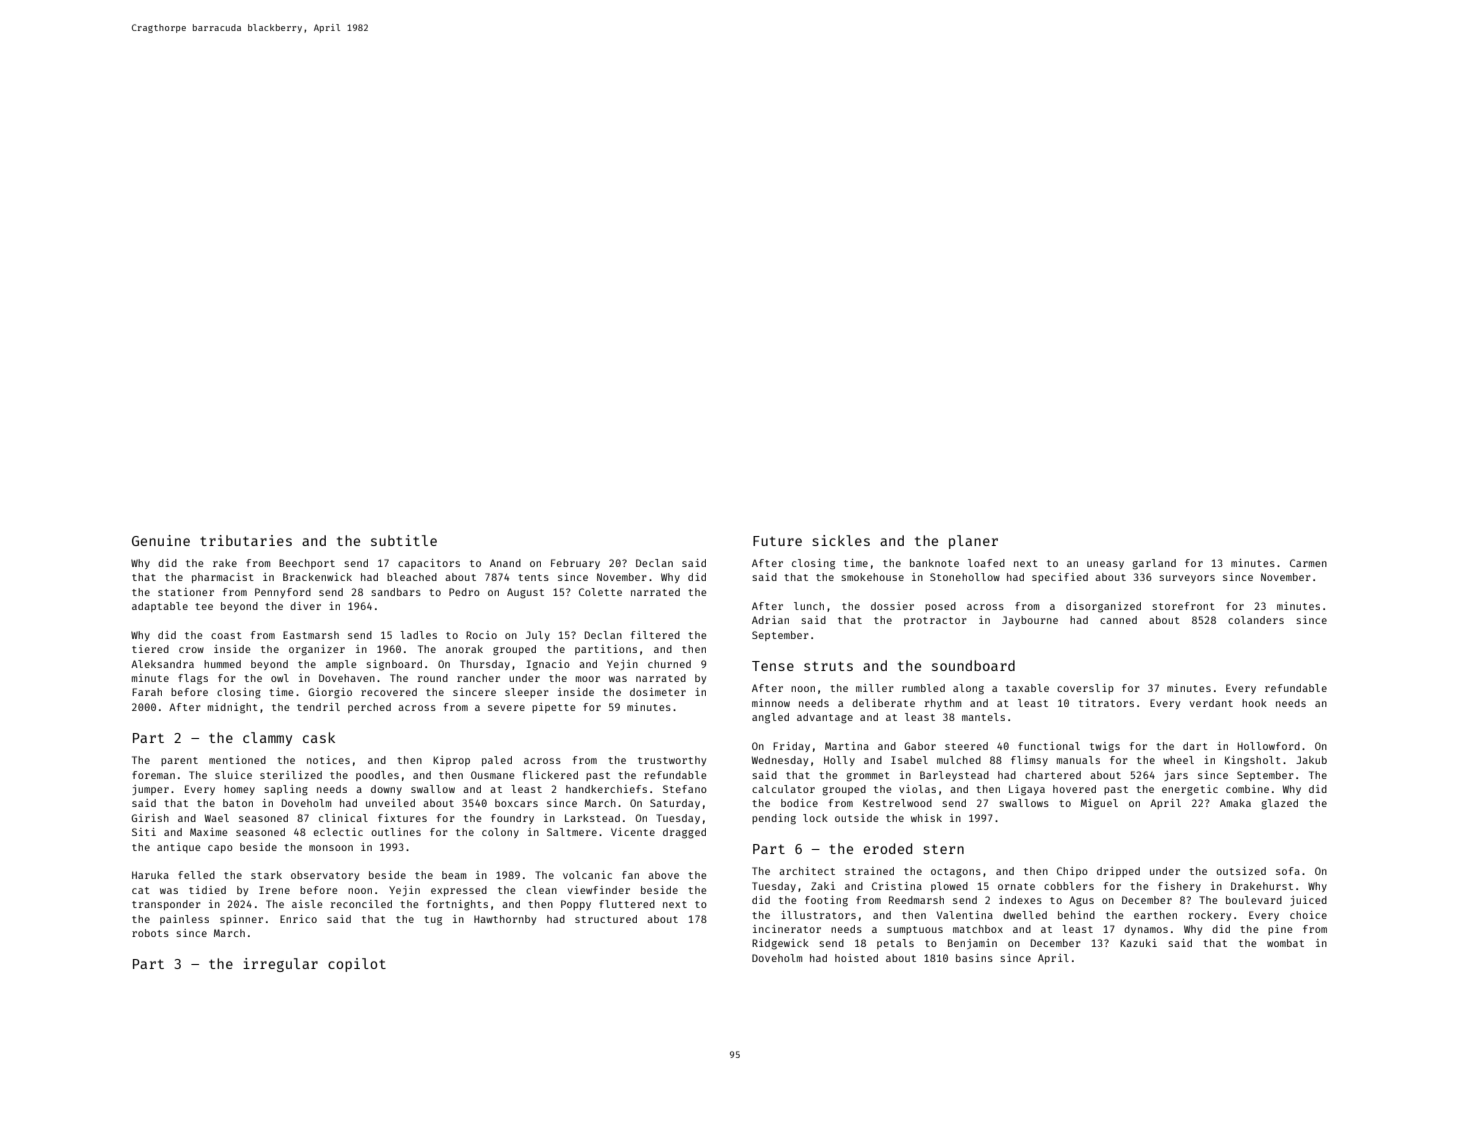 The image size is (1459, 1127). Describe the element at coordinates (783, 789) in the image. I see `calculator` at that location.
